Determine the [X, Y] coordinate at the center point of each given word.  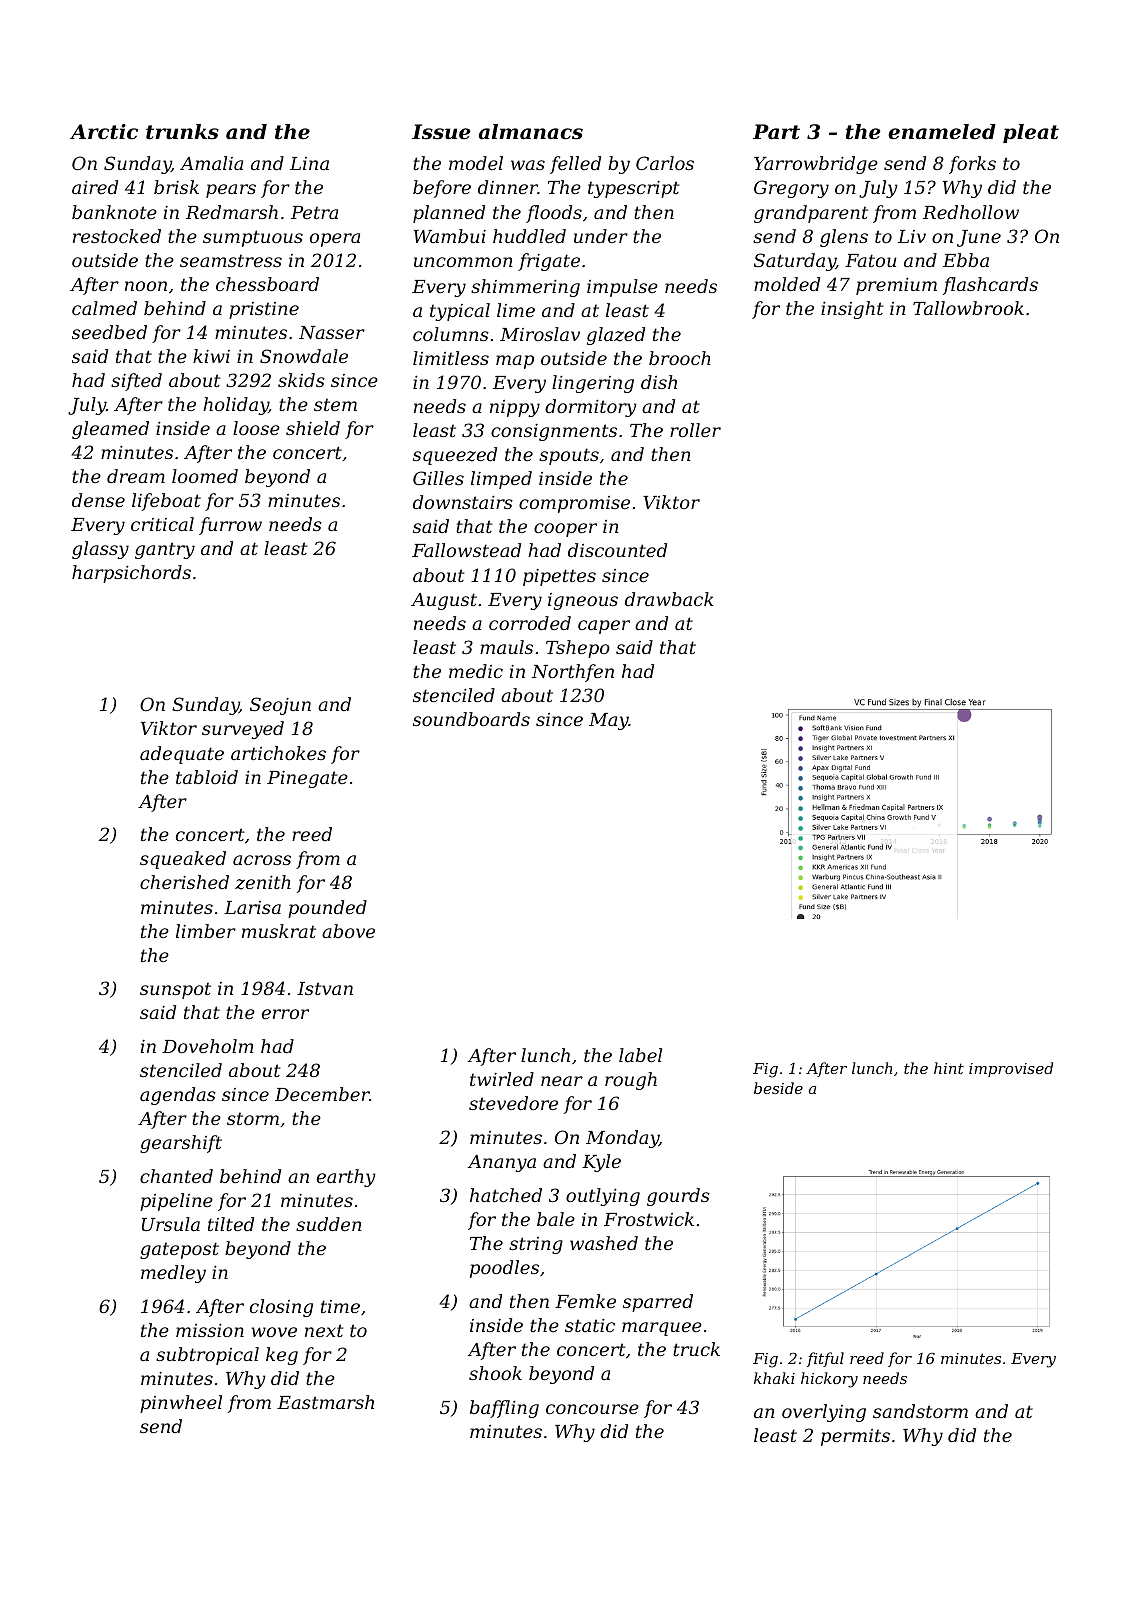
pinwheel [181, 1404]
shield [313, 428]
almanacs [531, 132]
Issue [441, 132]
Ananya [501, 1163]
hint [949, 1068]
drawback [669, 599]
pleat [1031, 133]
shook [495, 1373]
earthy [346, 1178]
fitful [825, 1359]
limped [501, 480]
